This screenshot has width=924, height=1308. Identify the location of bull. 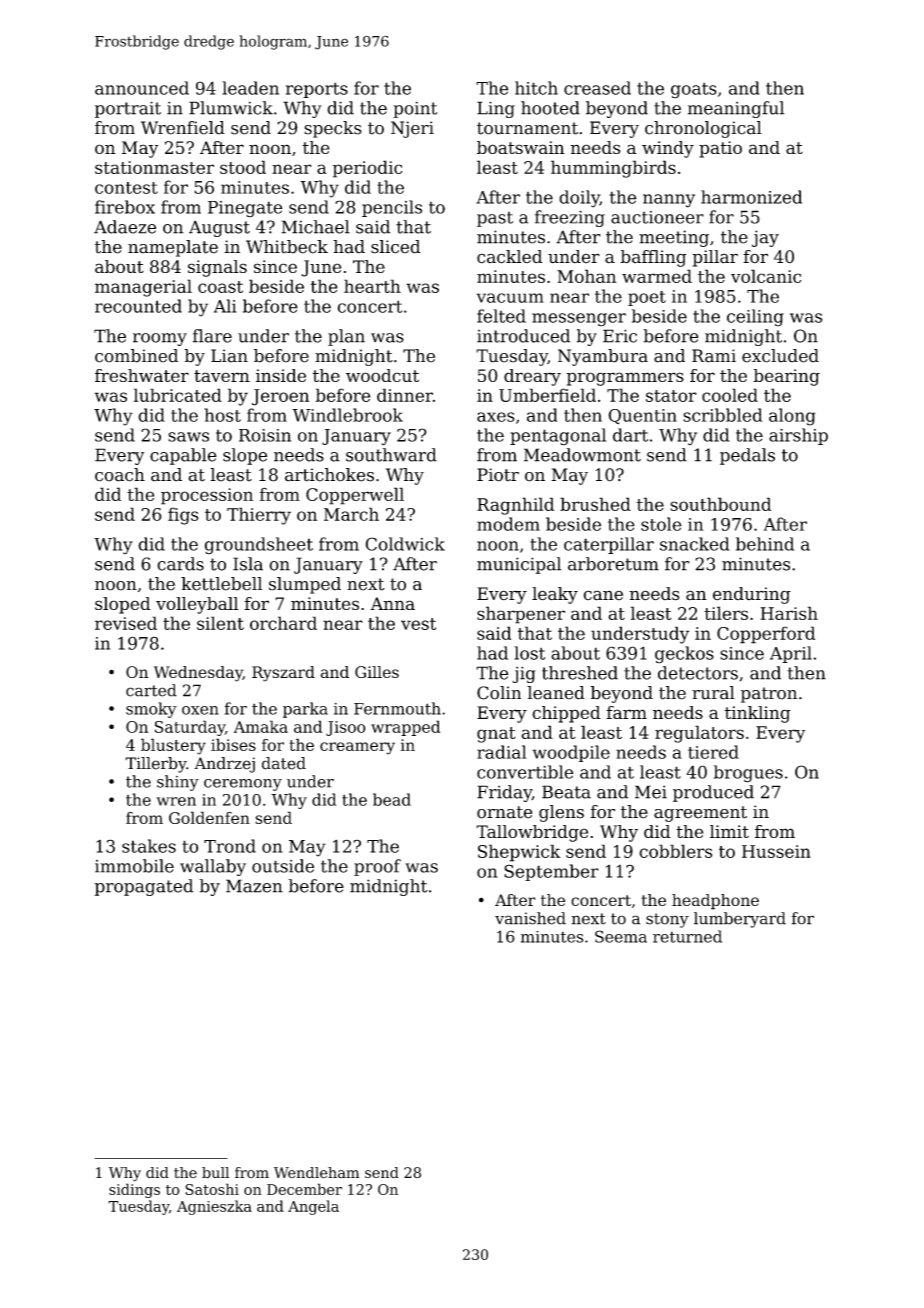
(215, 1172).
